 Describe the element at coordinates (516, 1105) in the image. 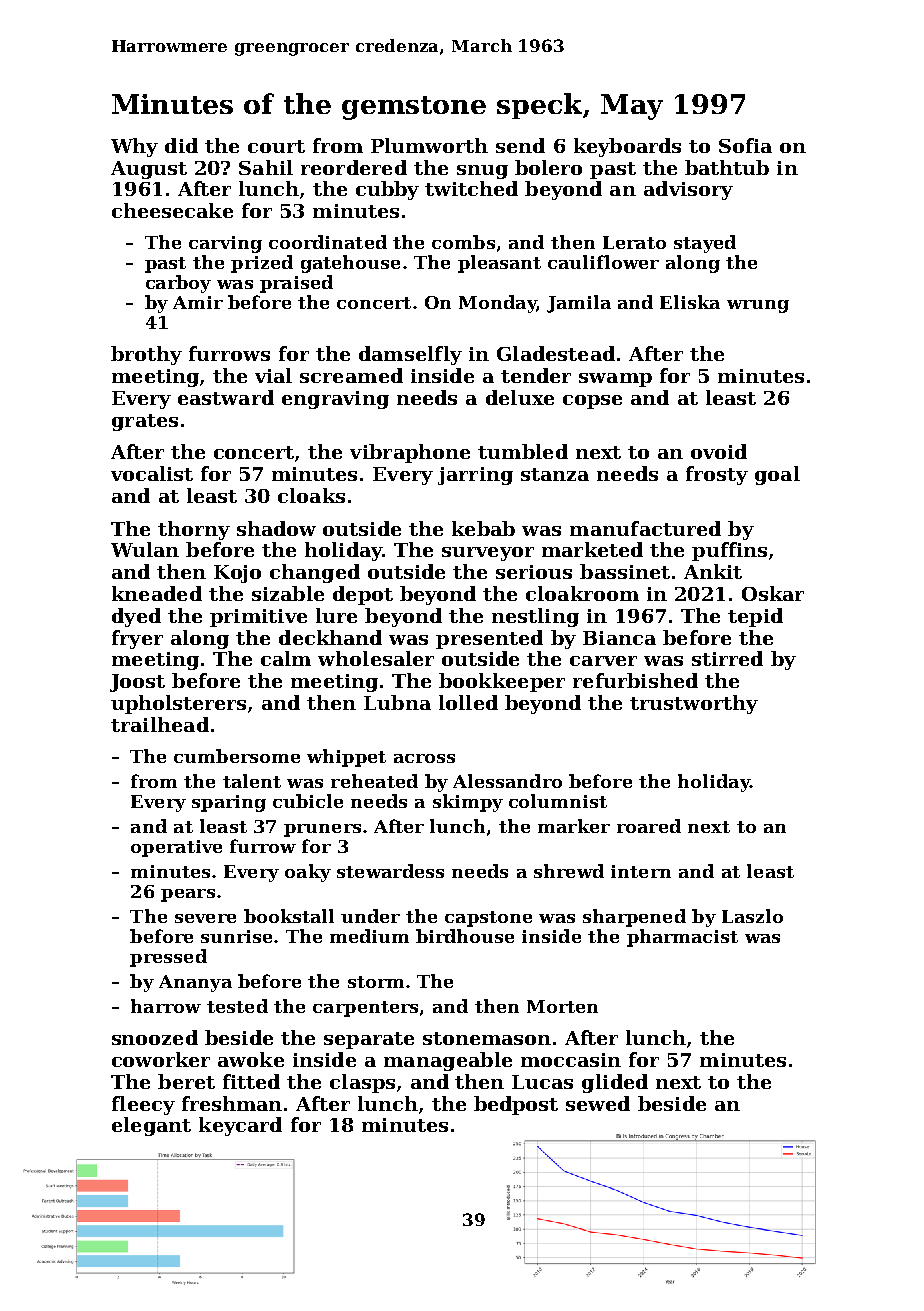

I see `bedpost` at that location.
